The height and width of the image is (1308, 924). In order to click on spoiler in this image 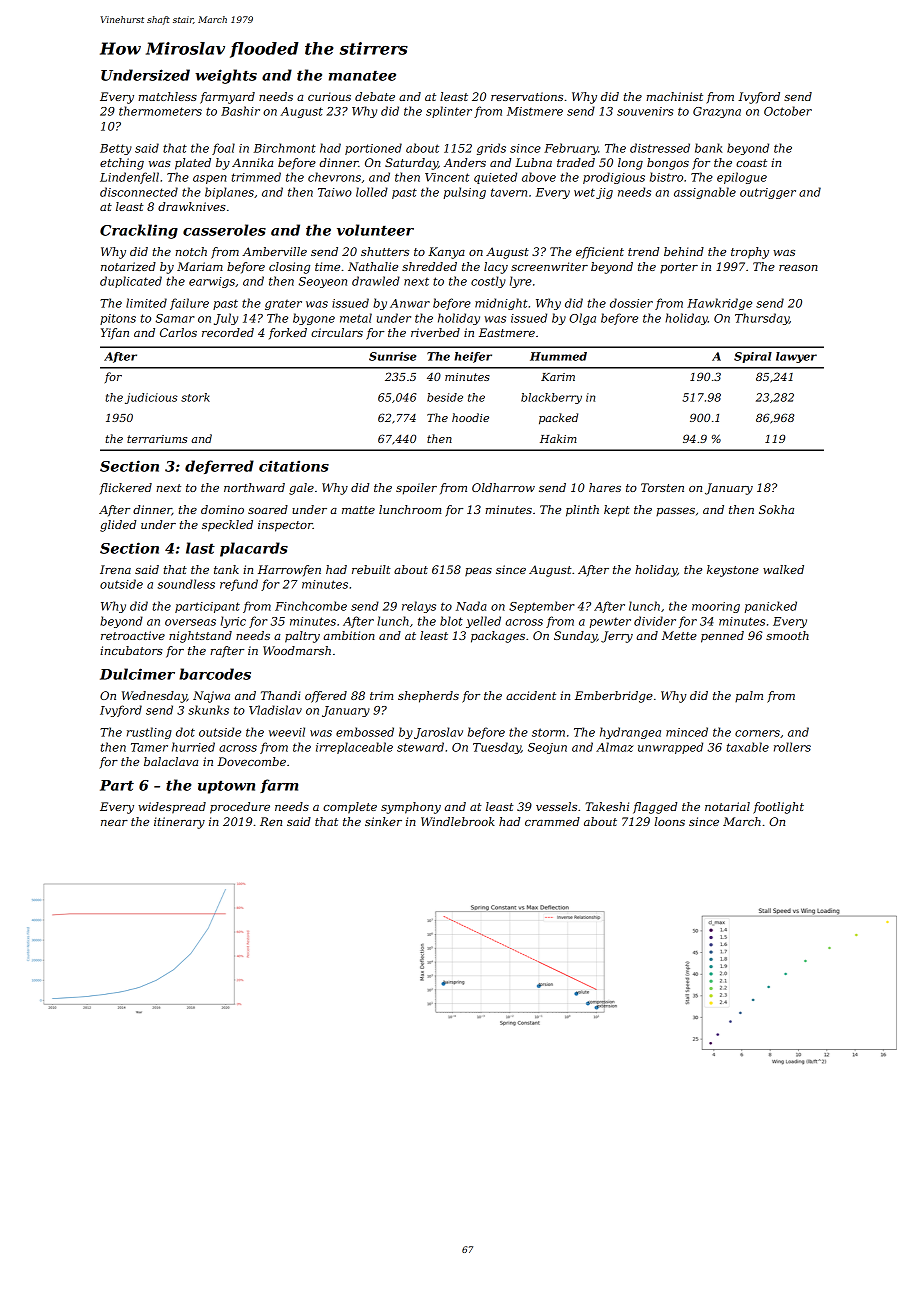, I will do `click(416, 489)`.
